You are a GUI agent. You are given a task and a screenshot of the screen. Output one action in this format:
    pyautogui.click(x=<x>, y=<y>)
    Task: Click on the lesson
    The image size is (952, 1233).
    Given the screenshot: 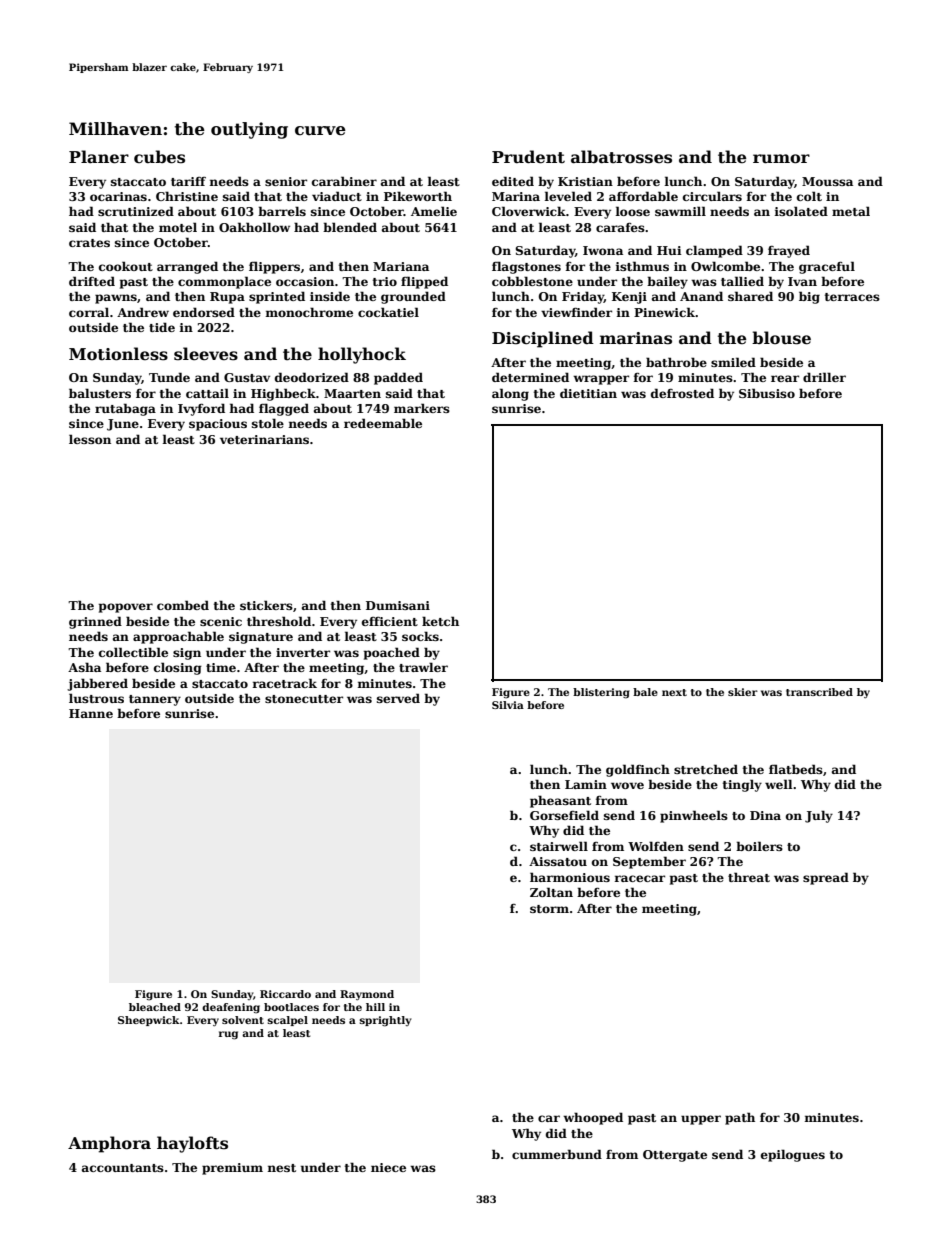 What is the action you would take?
    pyautogui.click(x=90, y=439)
